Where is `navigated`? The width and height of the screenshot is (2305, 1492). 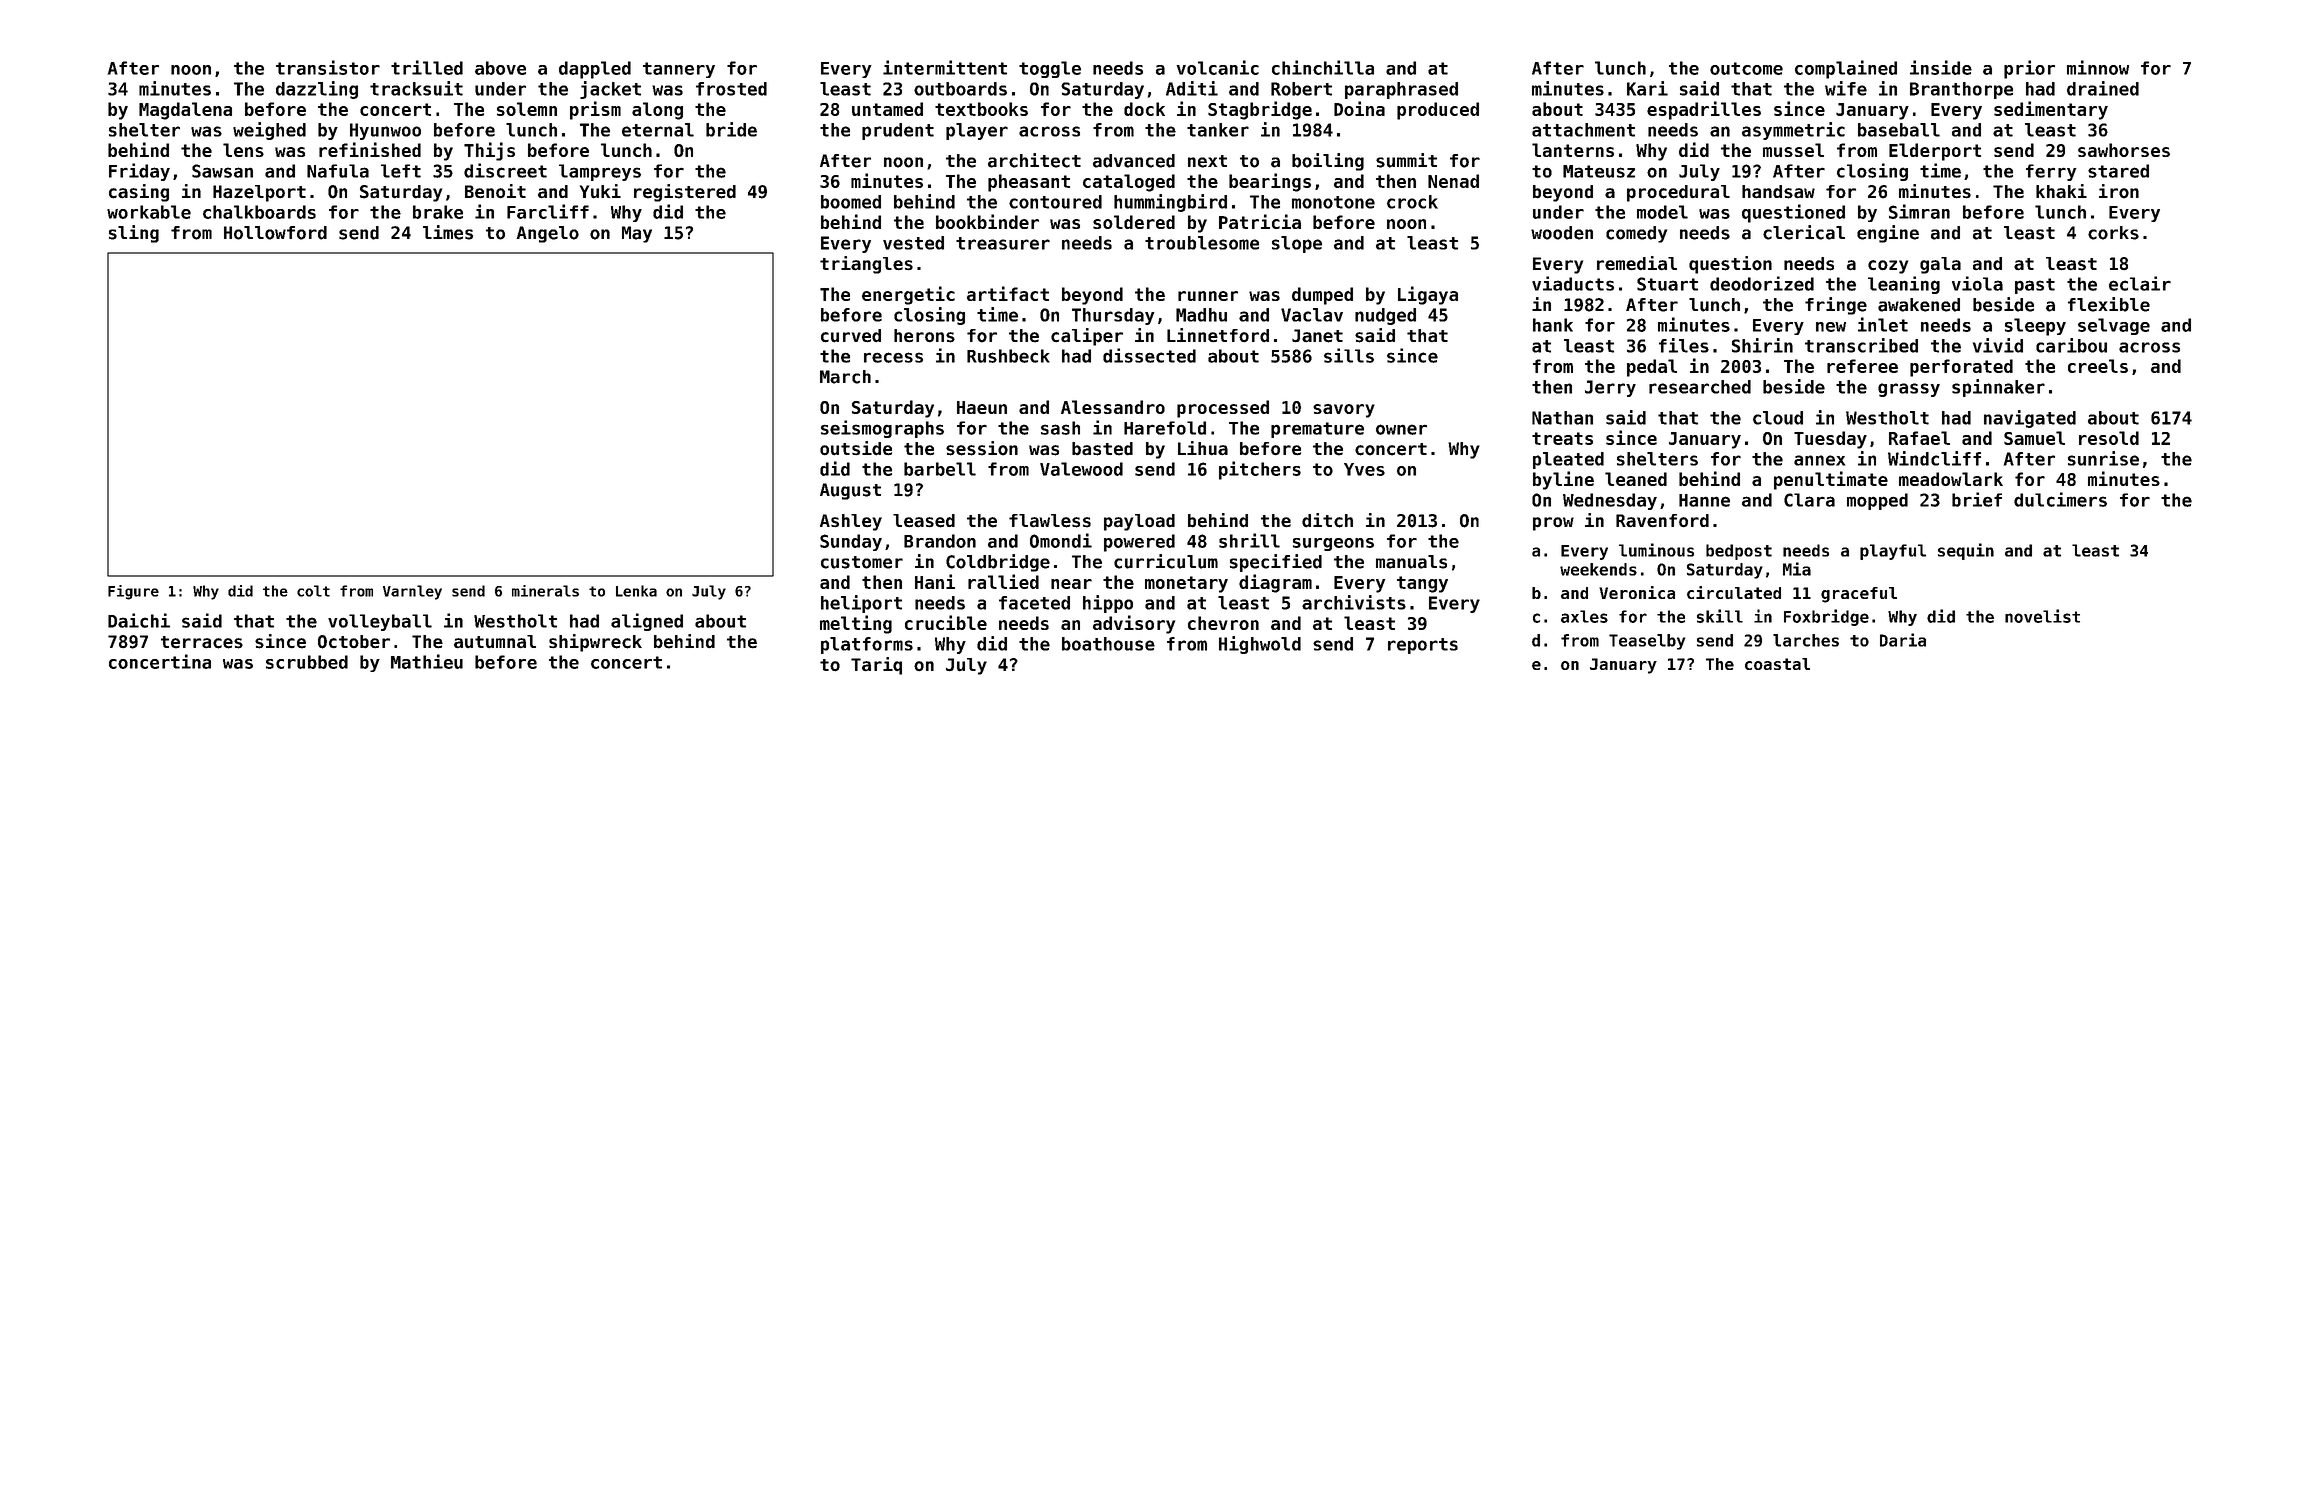 navigated is located at coordinates (2030, 419).
